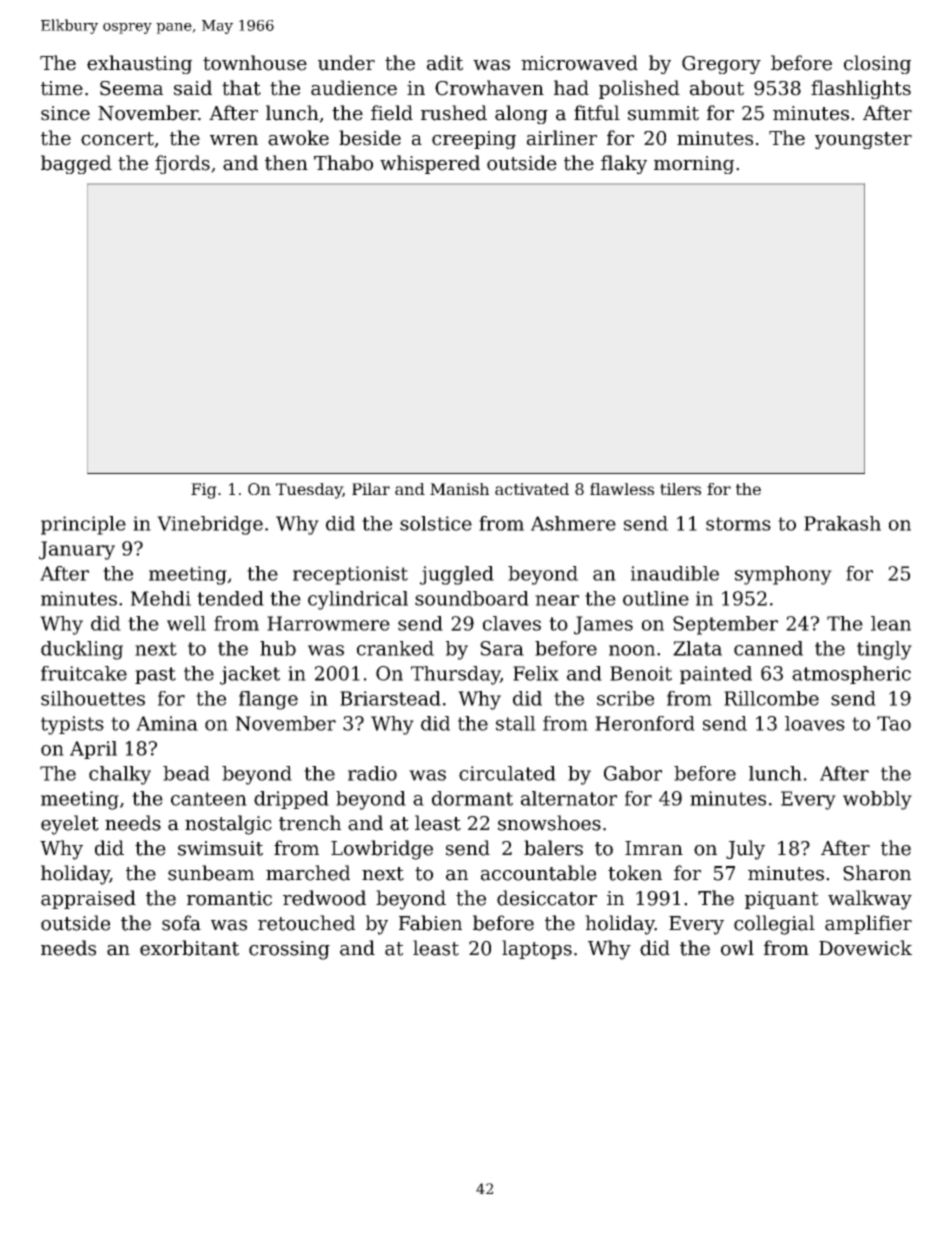 The width and height of the image is (952, 1233). What do you see at coordinates (255, 63) in the image?
I see `townhouse` at bounding box center [255, 63].
